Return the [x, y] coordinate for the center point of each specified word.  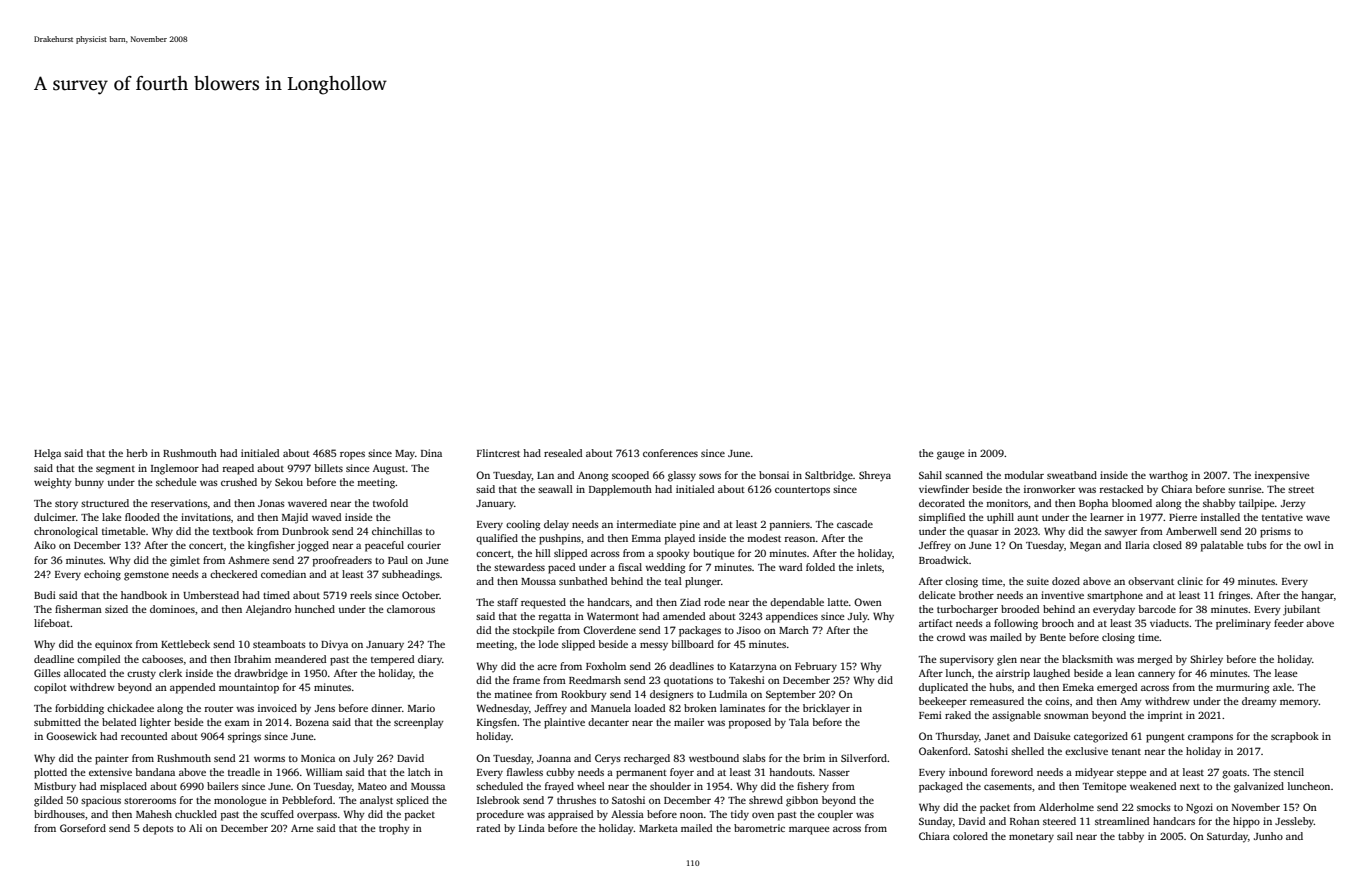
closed [1167, 545]
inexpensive [1282, 476]
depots [158, 829]
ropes [352, 455]
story [66, 505]
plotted [50, 773]
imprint [1165, 716]
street [1301, 490]
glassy [682, 476]
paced [561, 568]
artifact [936, 623]
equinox [113, 645]
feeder [1289, 623]
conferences [670, 453]
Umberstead [211, 595]
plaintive [564, 723]
